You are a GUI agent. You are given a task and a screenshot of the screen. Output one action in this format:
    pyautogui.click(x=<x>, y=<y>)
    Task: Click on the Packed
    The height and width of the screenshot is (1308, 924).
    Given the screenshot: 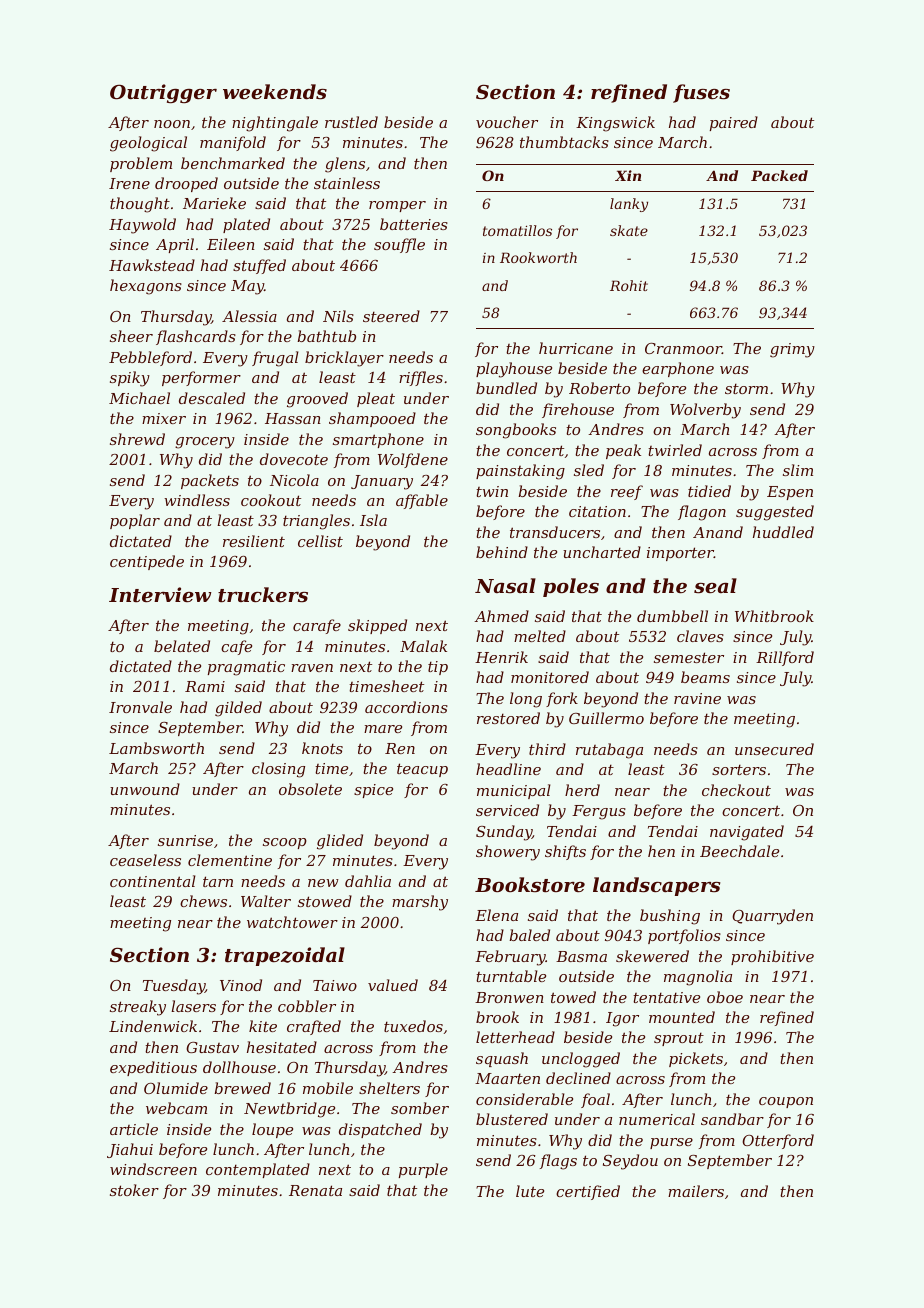 What is the action you would take?
    pyautogui.click(x=779, y=175)
